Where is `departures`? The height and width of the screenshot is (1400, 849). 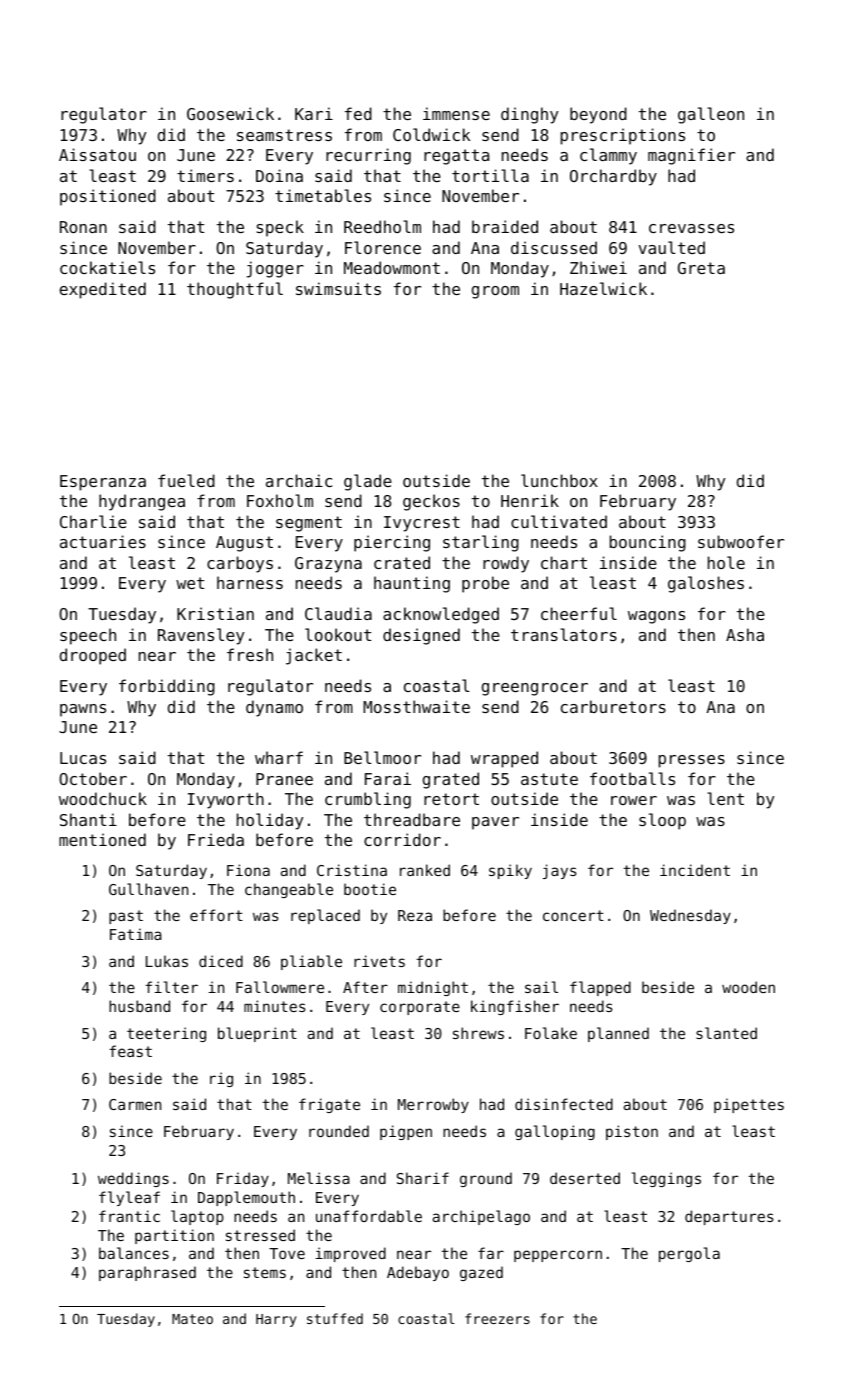 departures is located at coordinates (729, 1217).
